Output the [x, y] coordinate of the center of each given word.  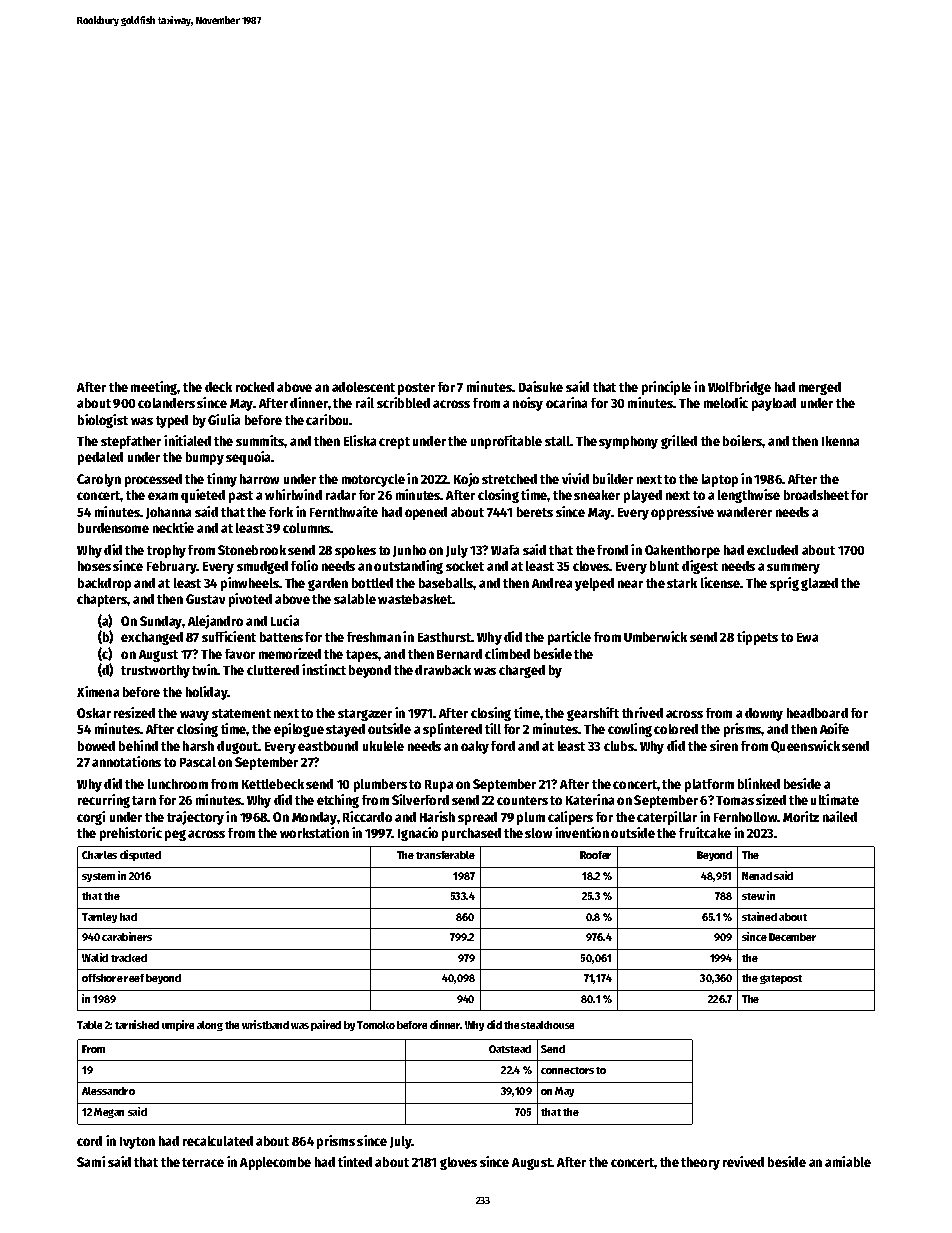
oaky [475, 747]
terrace [203, 1162]
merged [820, 388]
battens [281, 637]
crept [394, 443]
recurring [104, 801]
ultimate [835, 799]
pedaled [100, 458]
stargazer [365, 715]
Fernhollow [746, 817]
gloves [458, 1163]
